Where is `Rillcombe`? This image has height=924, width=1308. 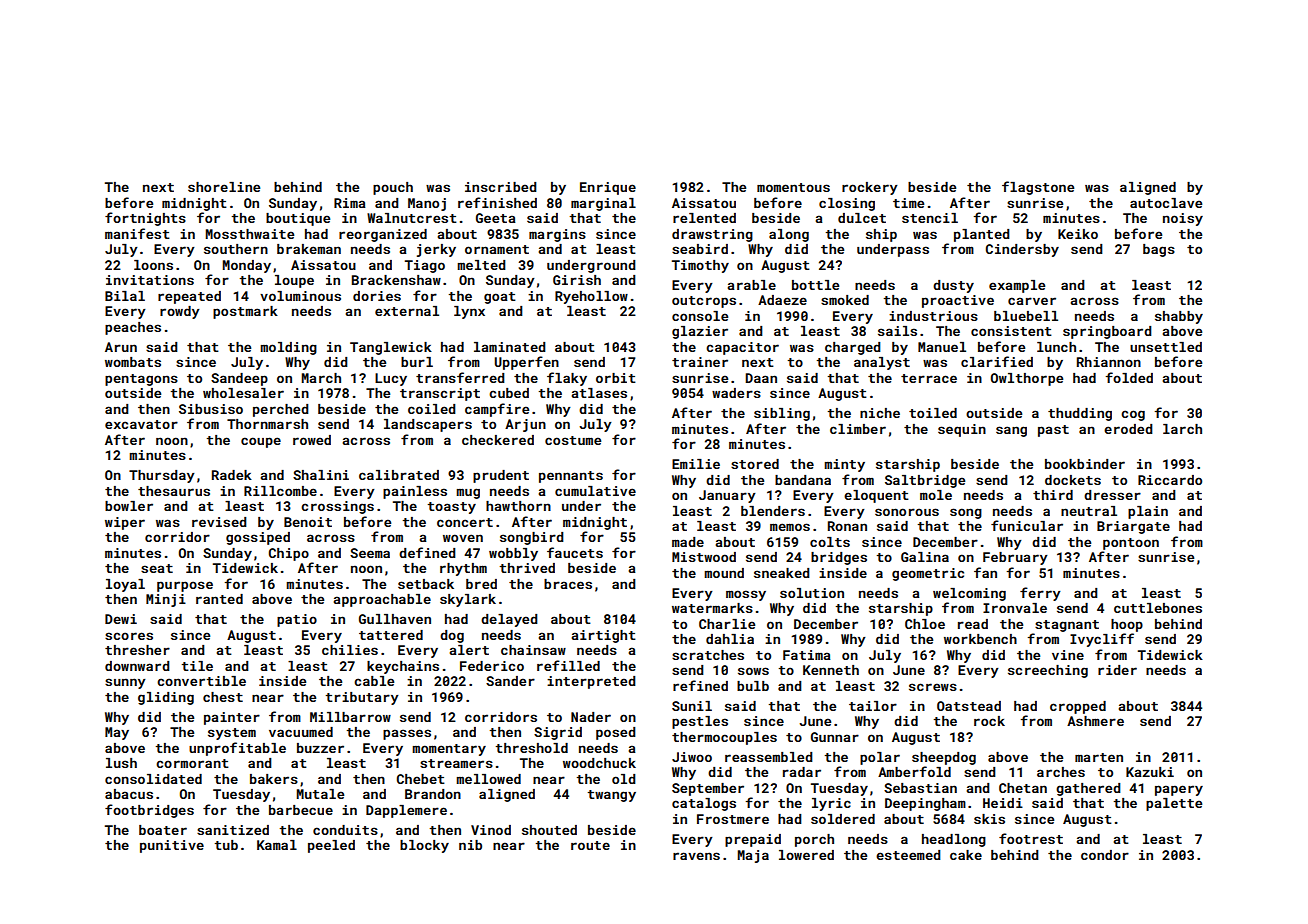
Rillcombe is located at coordinates (280, 491).
